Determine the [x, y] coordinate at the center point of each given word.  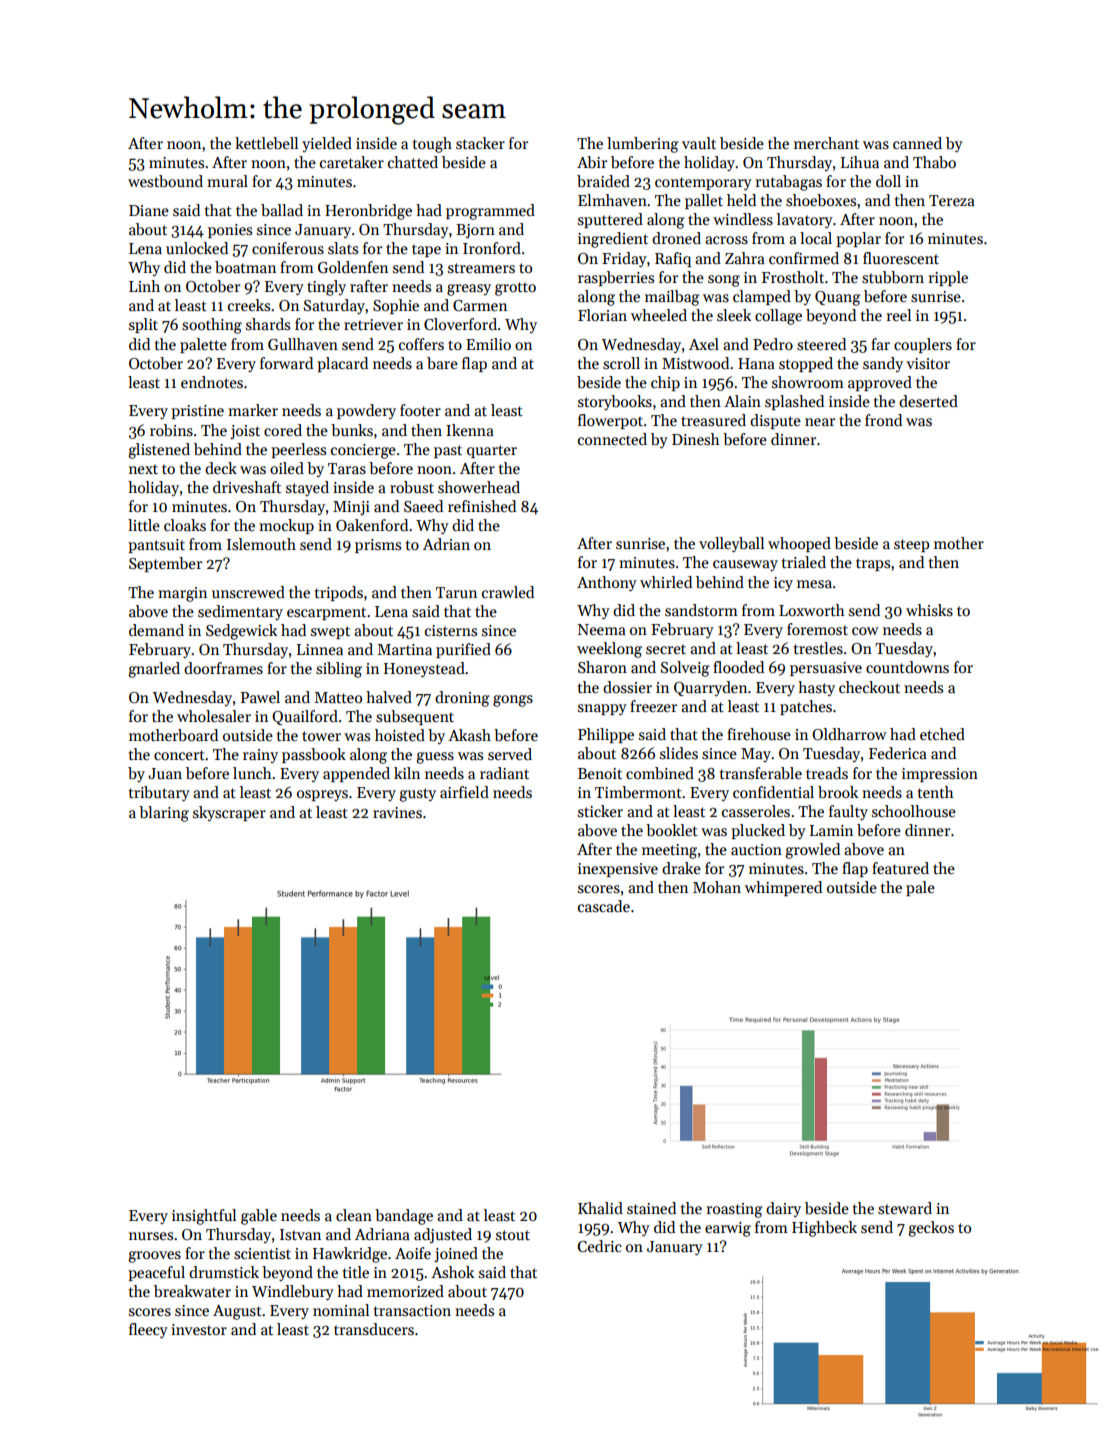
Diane [149, 210]
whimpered [783, 888]
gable [259, 1217]
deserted [928, 401]
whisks [929, 610]
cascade [604, 906]
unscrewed [248, 592]
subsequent [415, 717]
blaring [164, 814]
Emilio [488, 344]
